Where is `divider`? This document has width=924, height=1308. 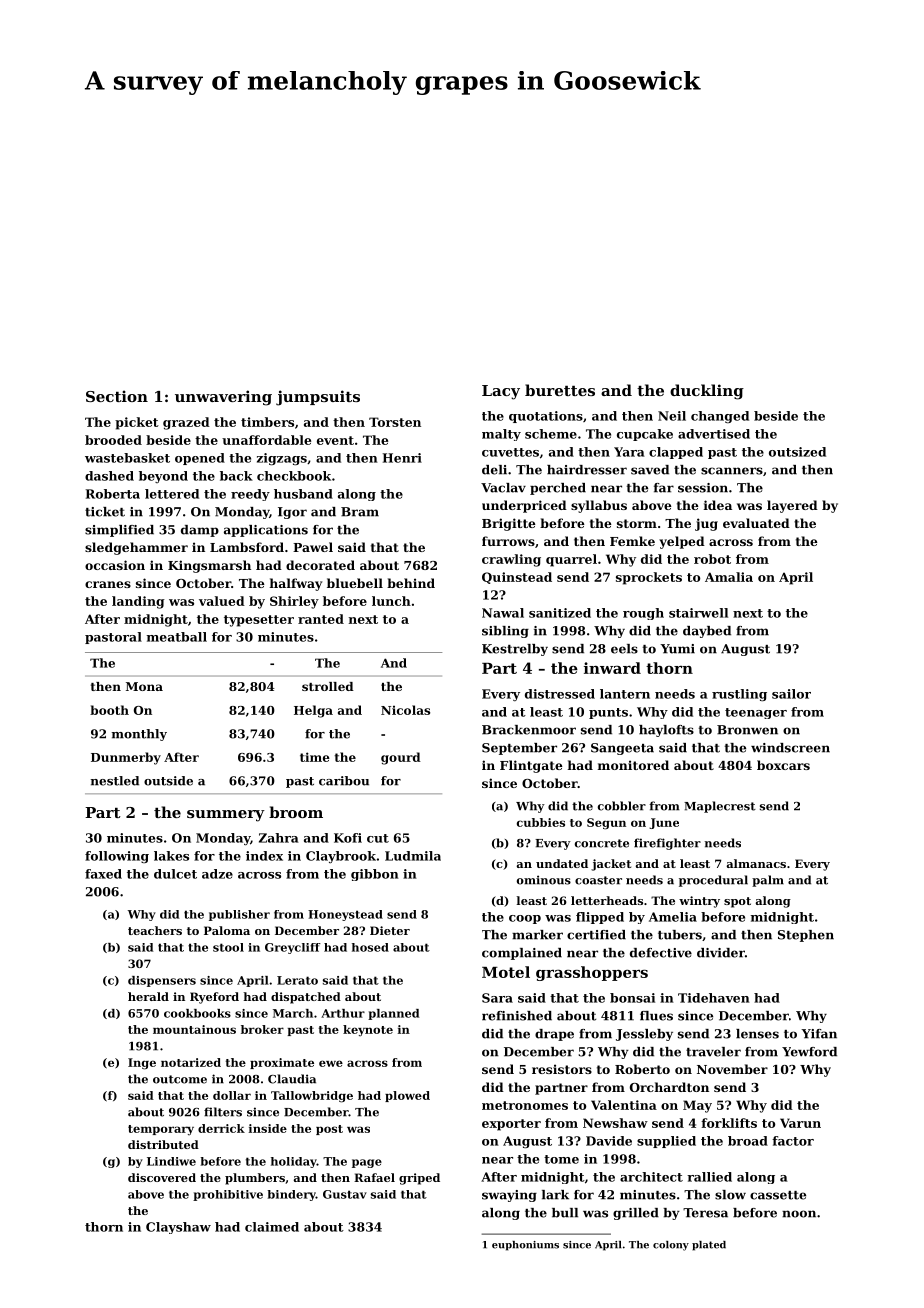
divider is located at coordinates (721, 953).
